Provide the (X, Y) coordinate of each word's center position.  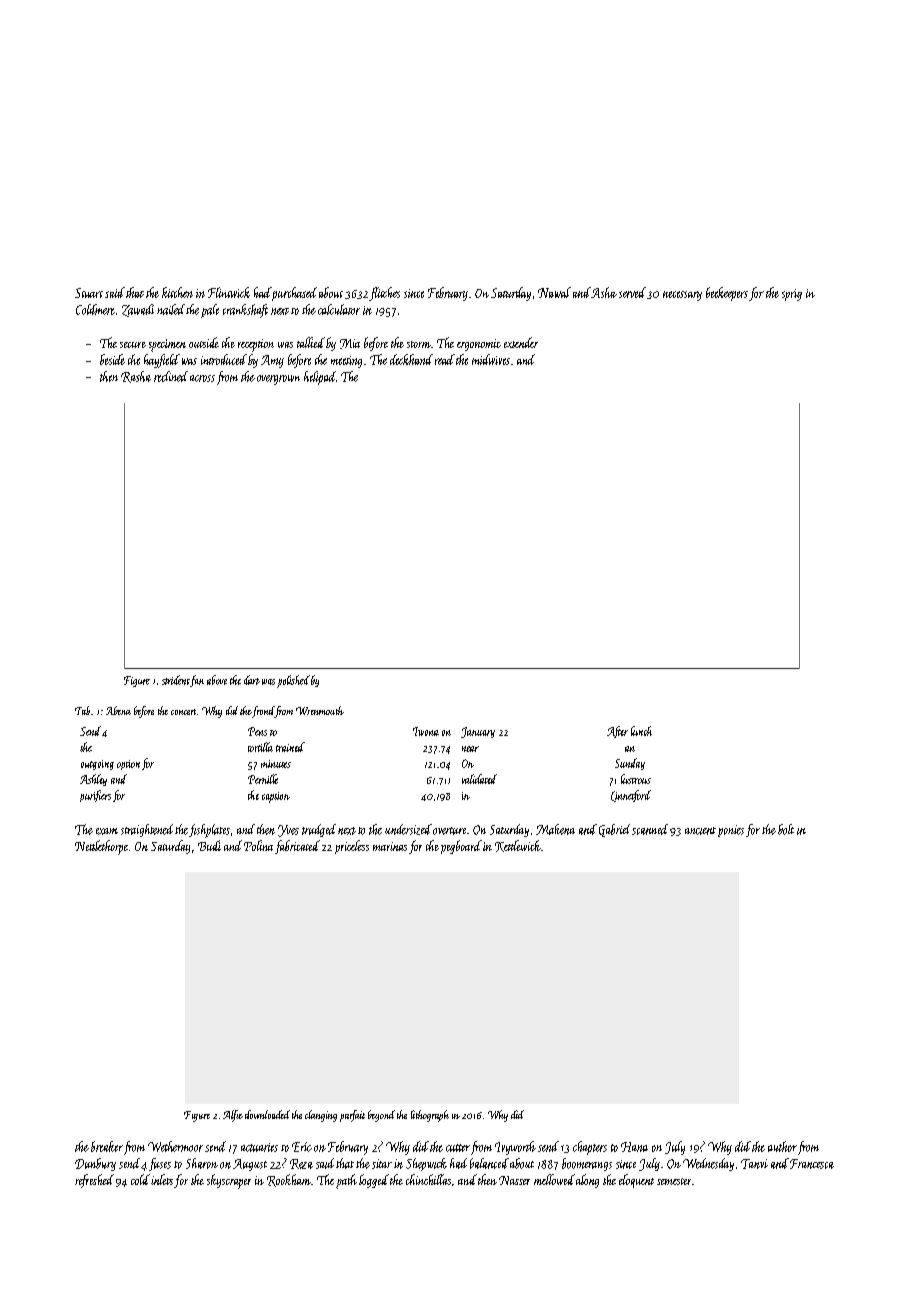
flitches (384, 294)
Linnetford (631, 796)
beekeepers (727, 294)
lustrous (636, 779)
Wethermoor (175, 1146)
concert (183, 712)
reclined (171, 376)
